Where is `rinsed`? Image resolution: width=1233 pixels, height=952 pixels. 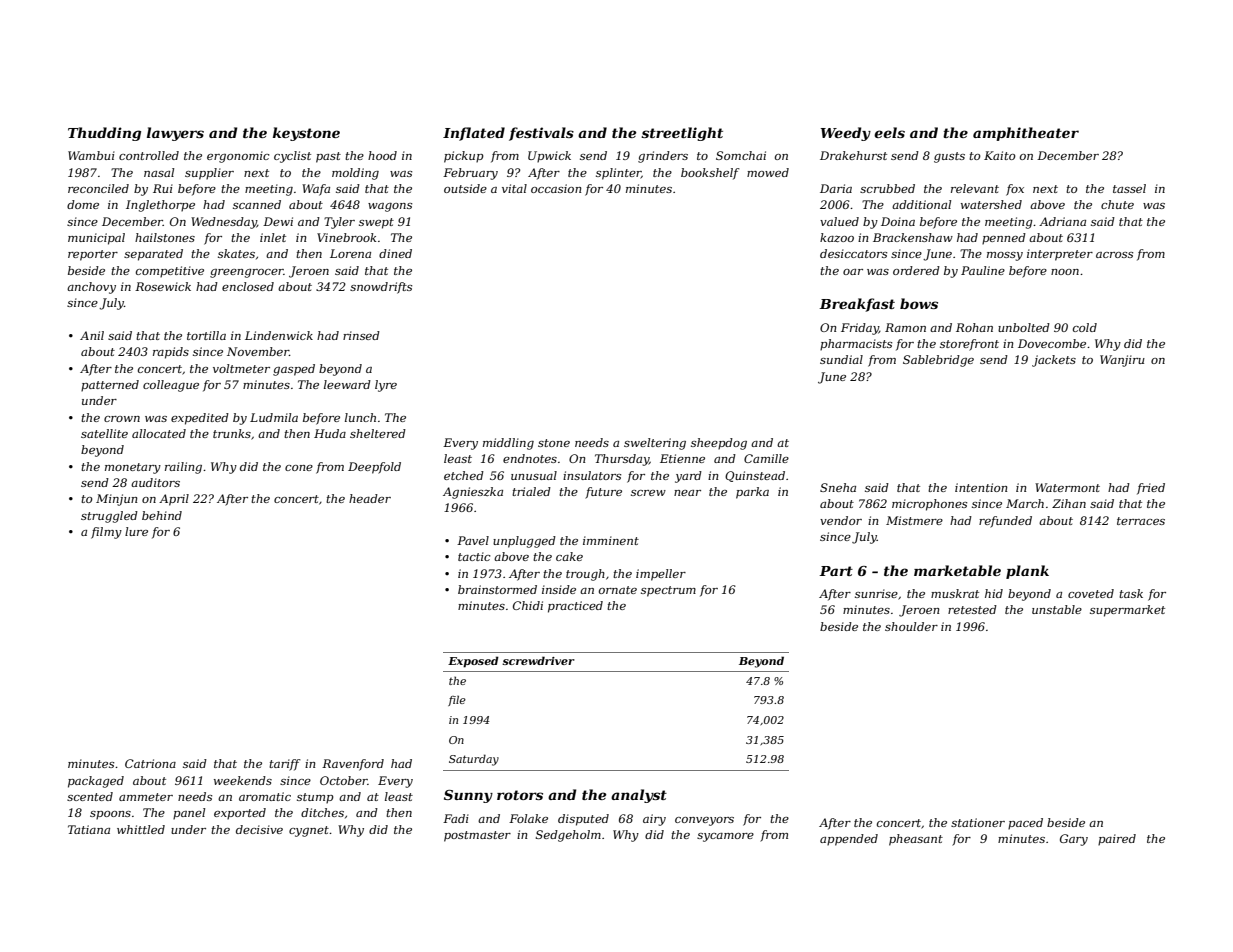 rinsed is located at coordinates (361, 335).
